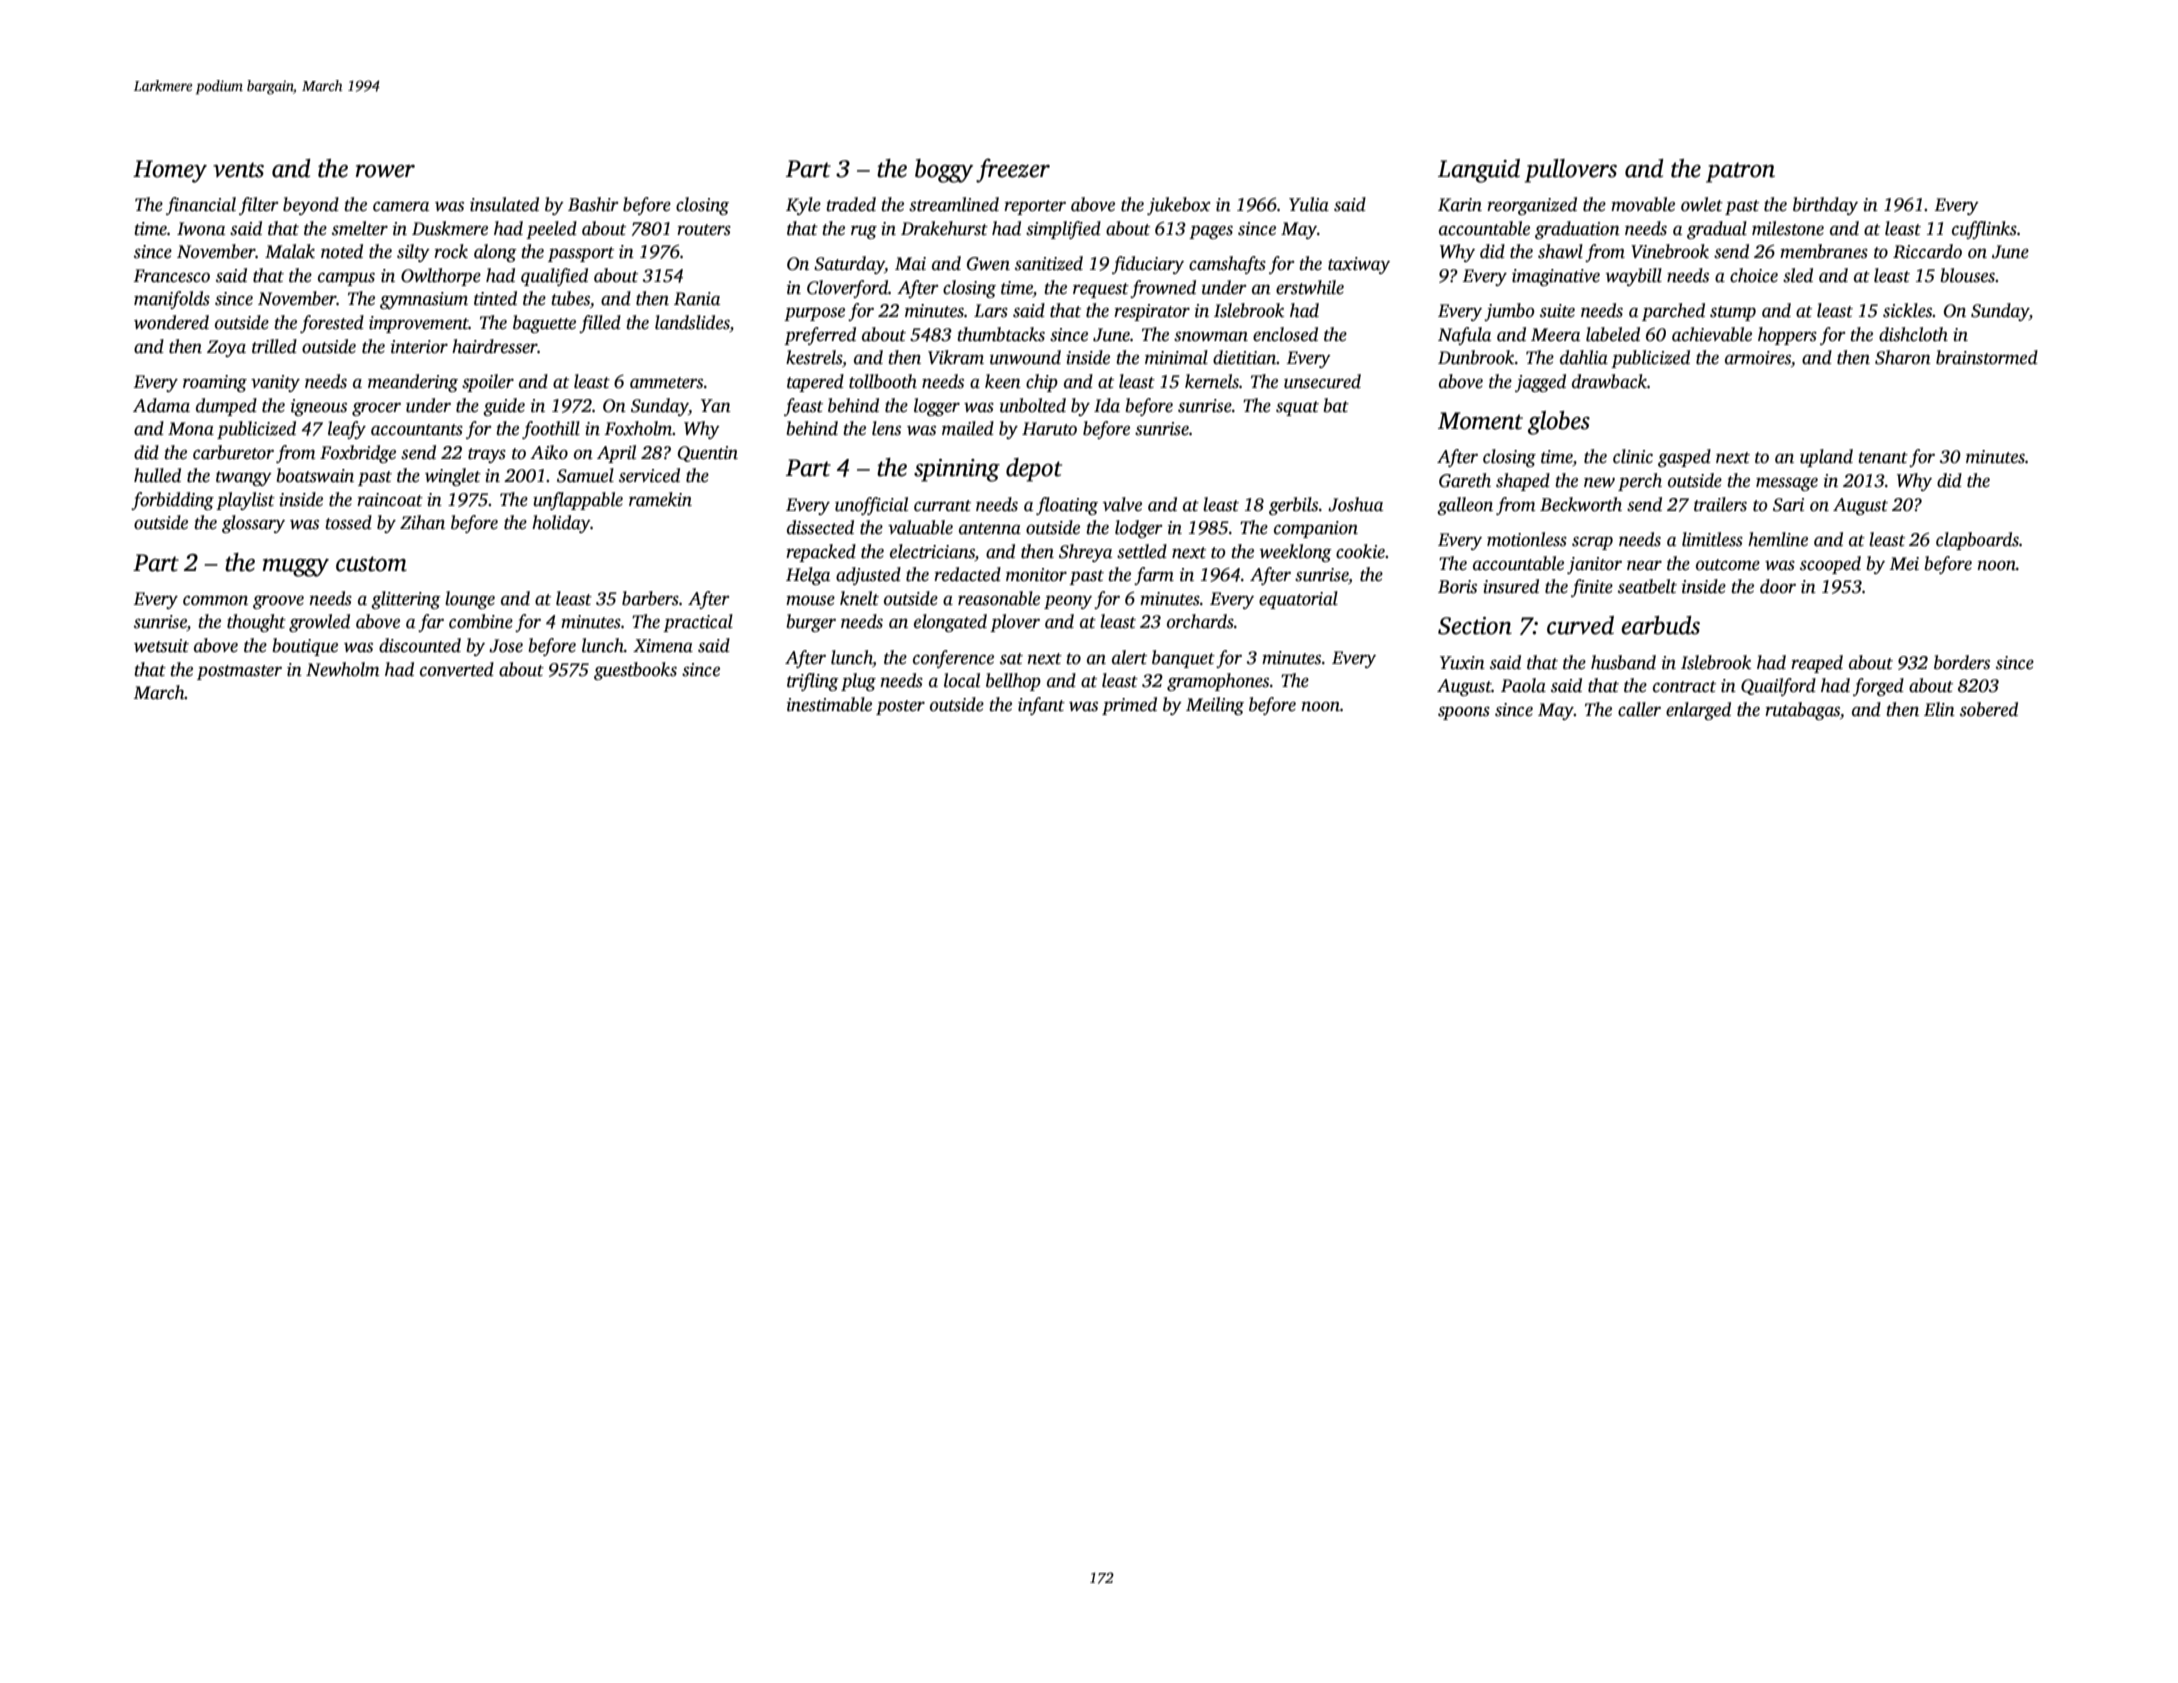 The height and width of the screenshot is (1683, 2178). I want to click on Malak, so click(290, 251).
